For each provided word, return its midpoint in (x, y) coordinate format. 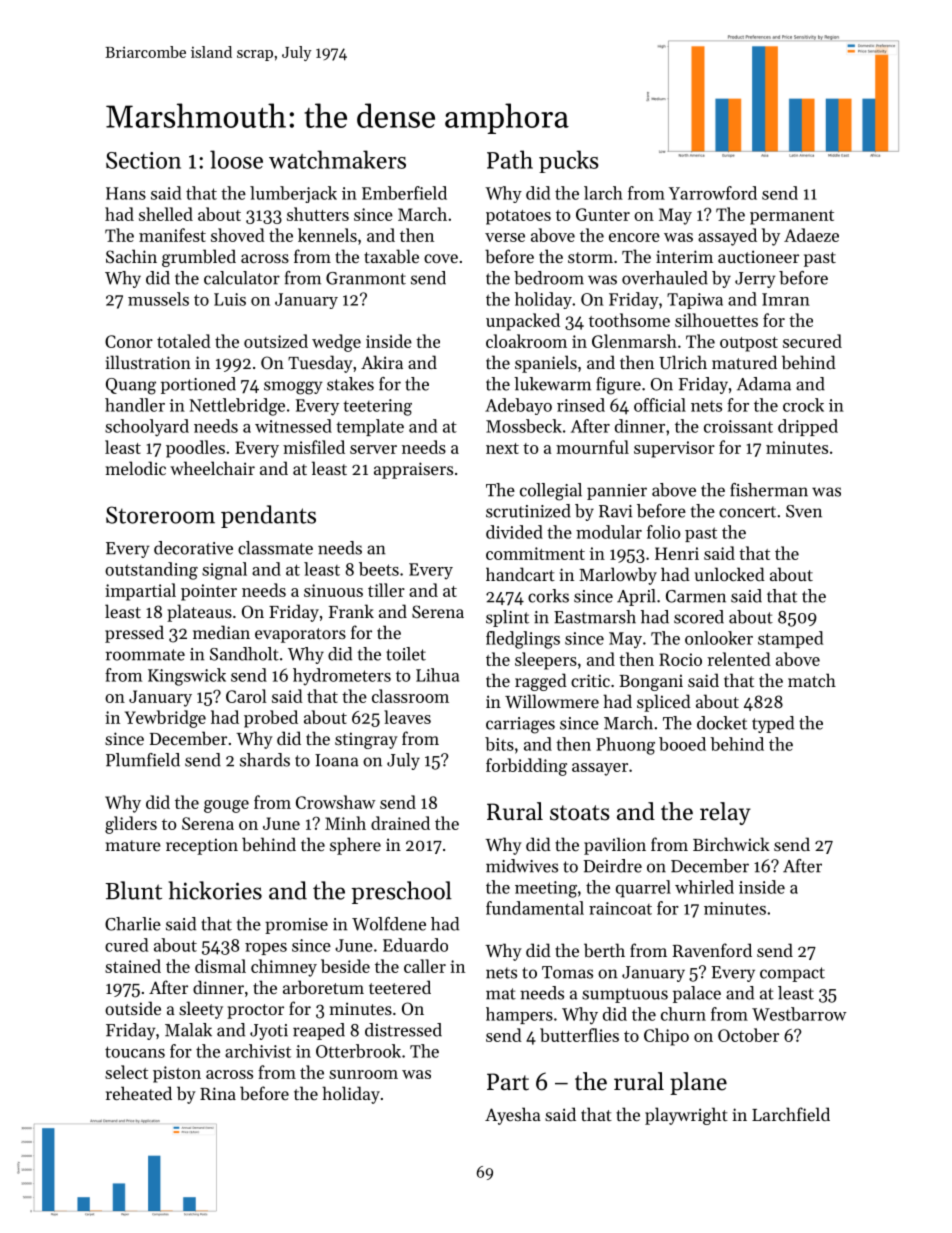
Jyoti (269, 1032)
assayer (600, 769)
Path (510, 159)
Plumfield (143, 760)
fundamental (535, 908)
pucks (569, 161)
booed (682, 744)
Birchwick (731, 844)
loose (236, 159)
